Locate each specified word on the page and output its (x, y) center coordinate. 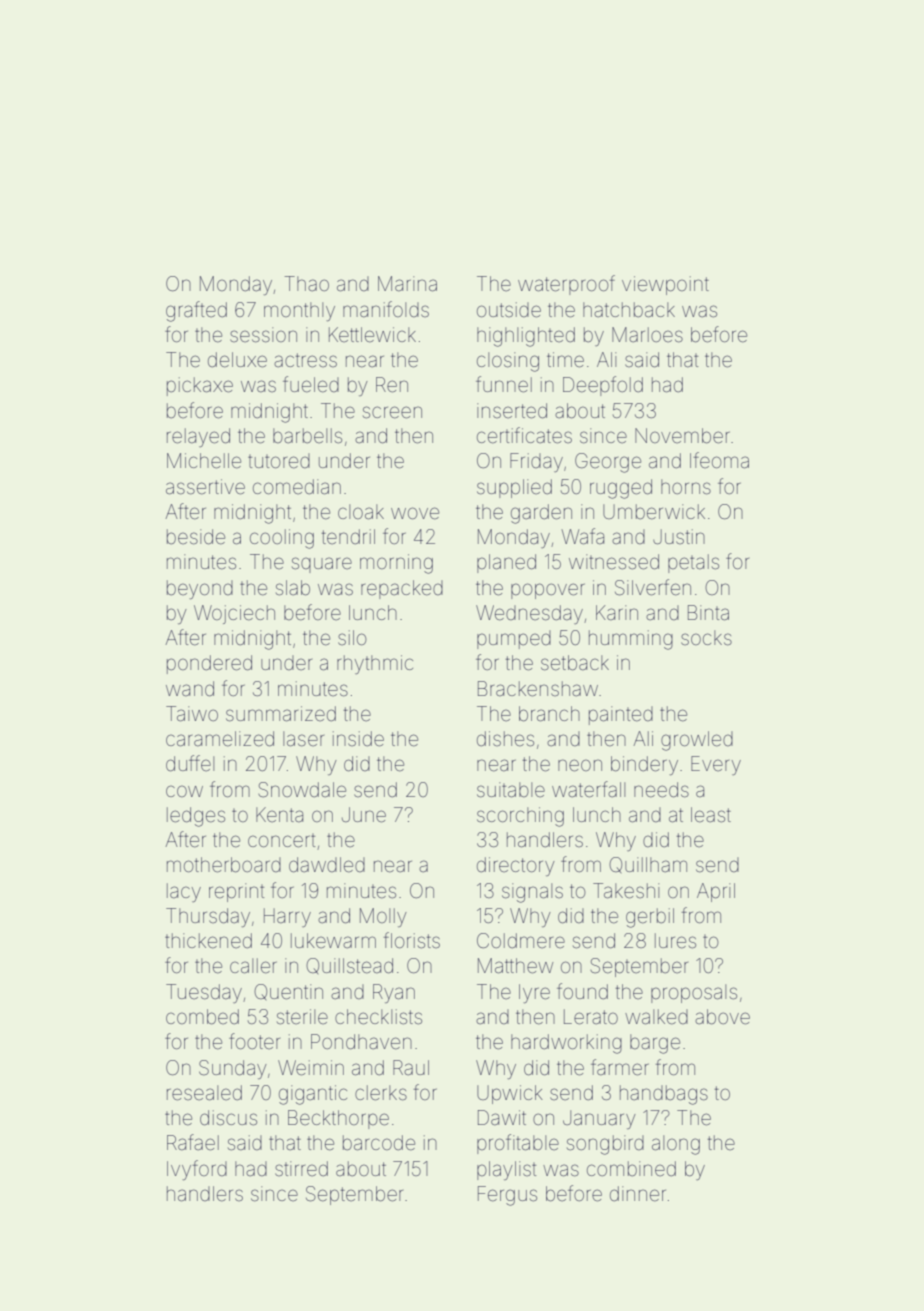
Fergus (507, 1196)
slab (293, 587)
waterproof (566, 285)
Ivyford (197, 1170)
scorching (520, 817)
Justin (679, 536)
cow (184, 791)
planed (506, 563)
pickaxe (200, 386)
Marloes (647, 334)
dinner (638, 1193)
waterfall (588, 789)
